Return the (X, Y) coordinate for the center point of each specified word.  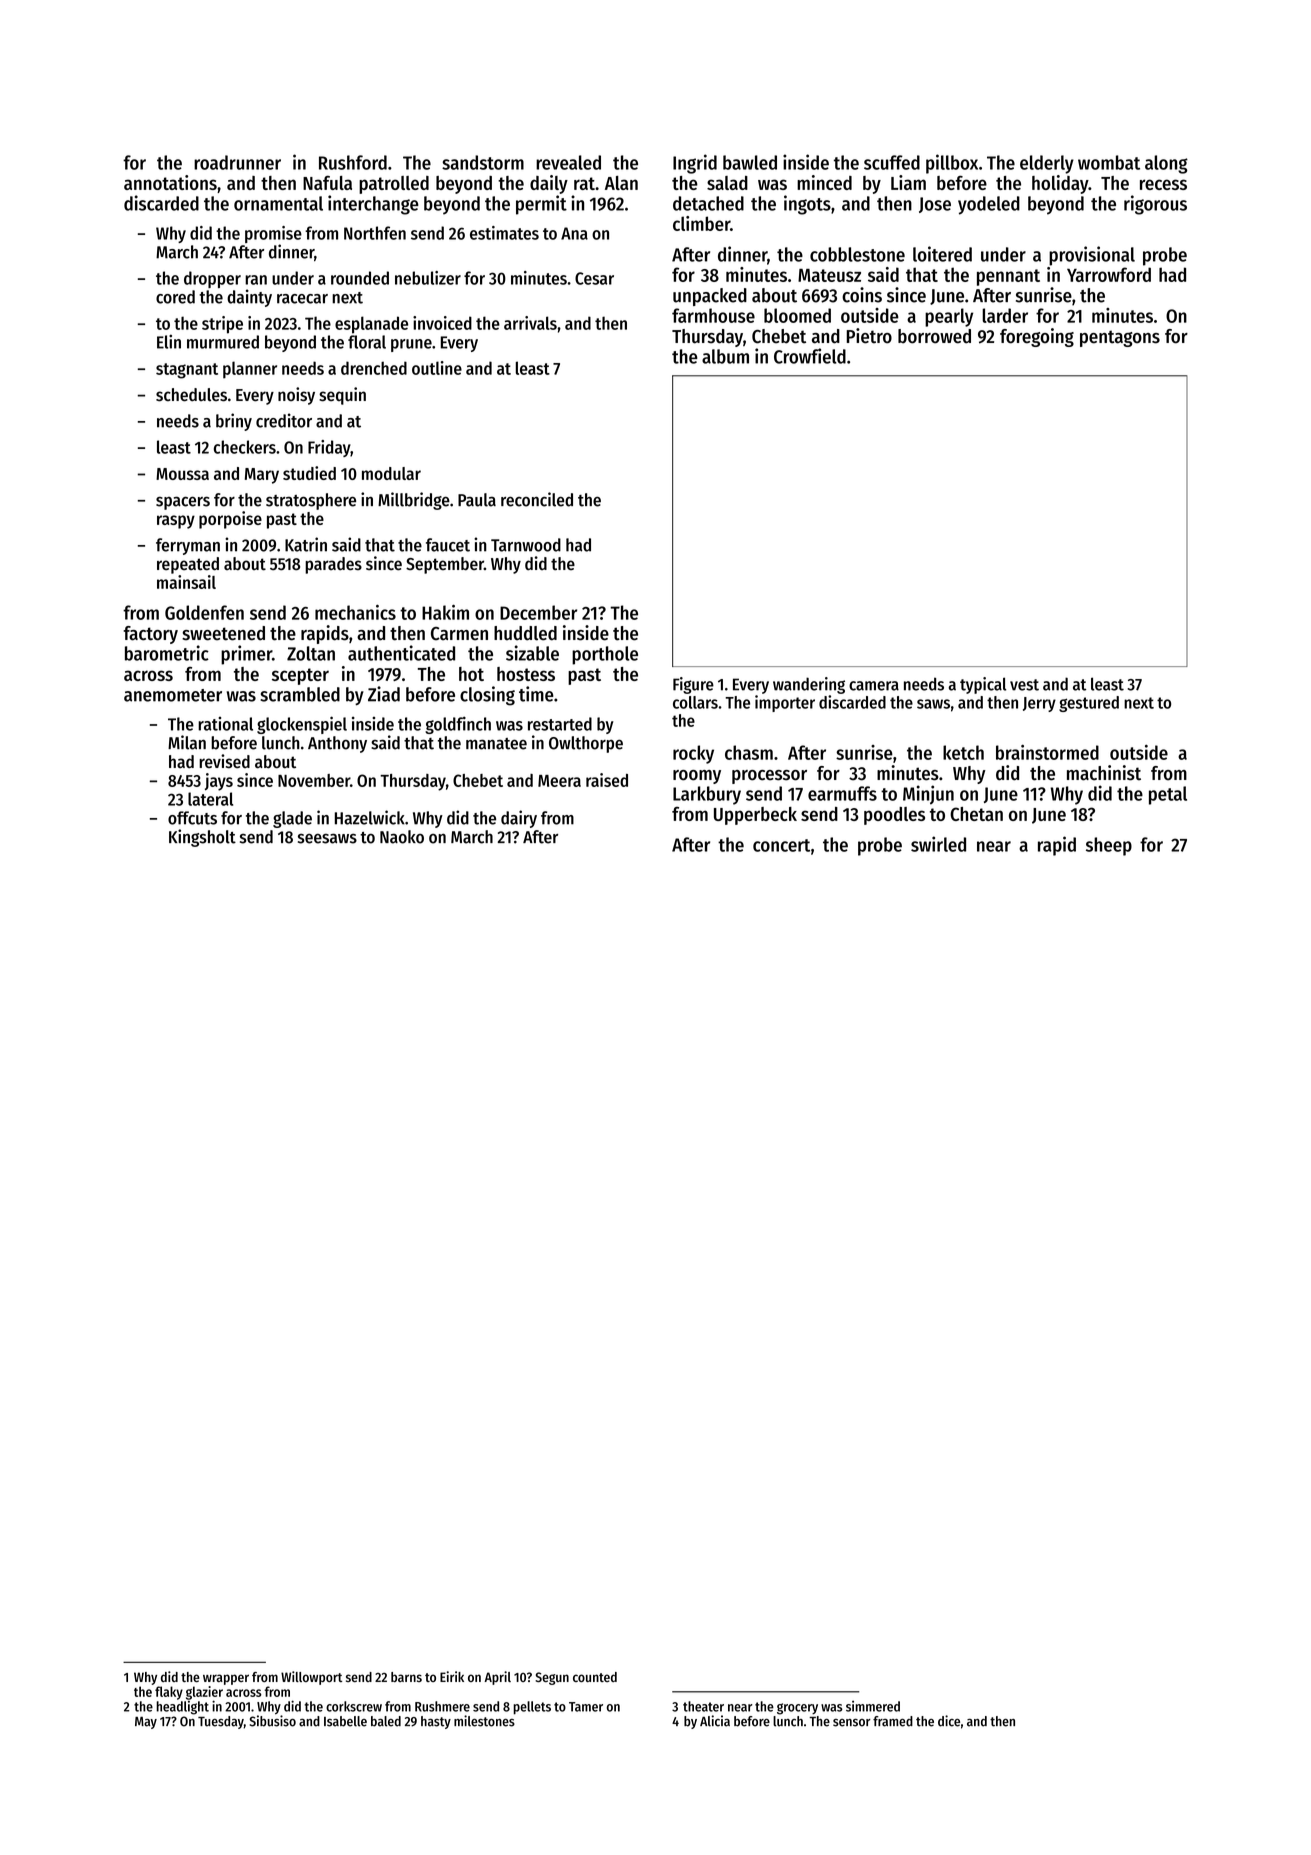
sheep (1109, 846)
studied (309, 473)
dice (949, 1721)
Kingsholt (202, 838)
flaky (169, 1693)
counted (595, 1677)
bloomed (797, 315)
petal (1168, 795)
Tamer (586, 1707)
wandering (809, 685)
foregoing (1037, 337)
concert (781, 845)
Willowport (311, 1678)
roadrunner (237, 162)
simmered (873, 1706)
